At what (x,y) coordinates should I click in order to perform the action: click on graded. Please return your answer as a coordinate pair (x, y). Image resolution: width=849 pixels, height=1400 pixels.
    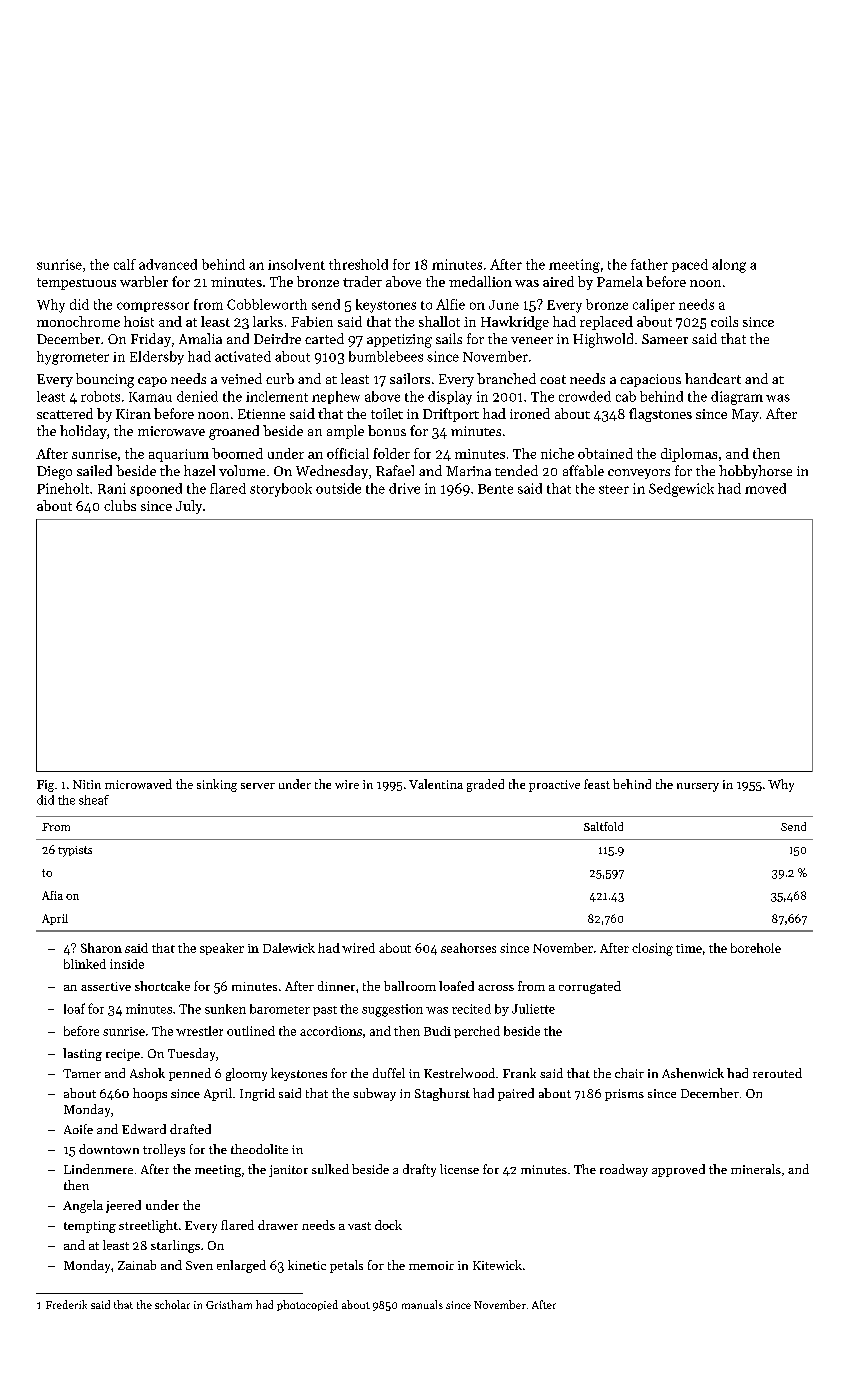
    Looking at the image, I should click on (485, 785).
